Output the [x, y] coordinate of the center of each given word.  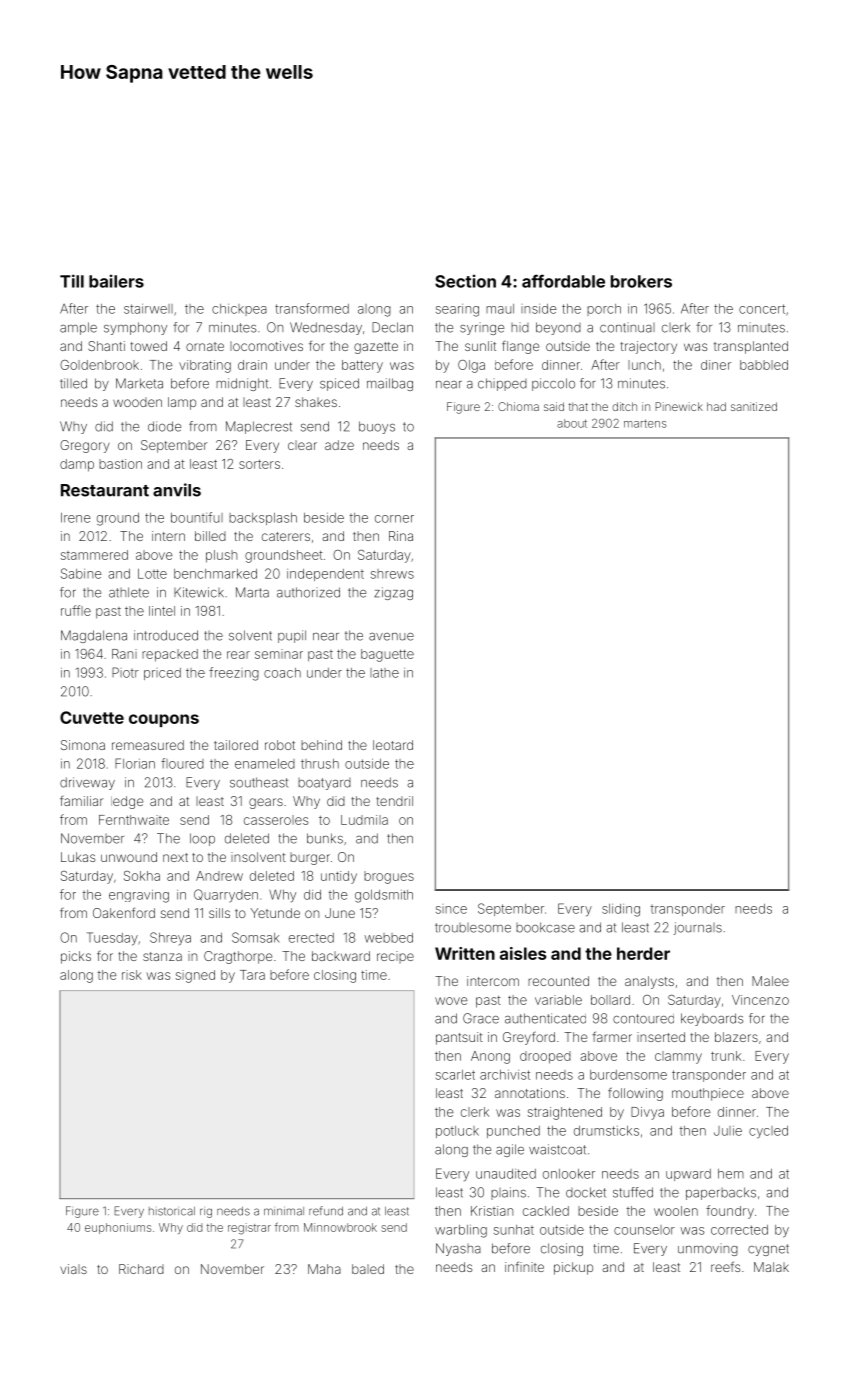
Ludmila [364, 820]
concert [762, 309]
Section [465, 281]
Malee [770, 981]
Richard [141, 1269]
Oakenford [124, 913]
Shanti [106, 346]
